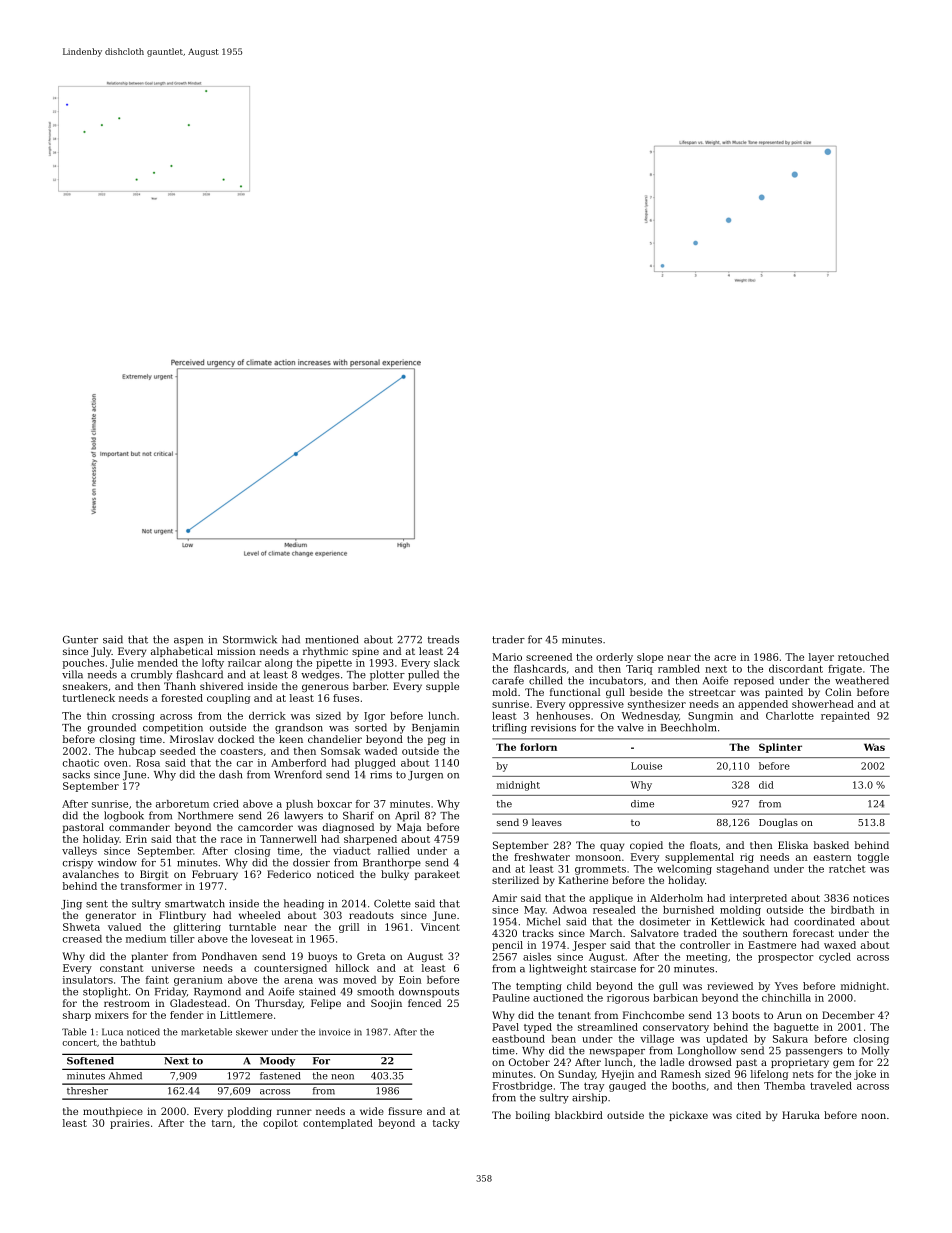  I want to click on prospector, so click(786, 958).
